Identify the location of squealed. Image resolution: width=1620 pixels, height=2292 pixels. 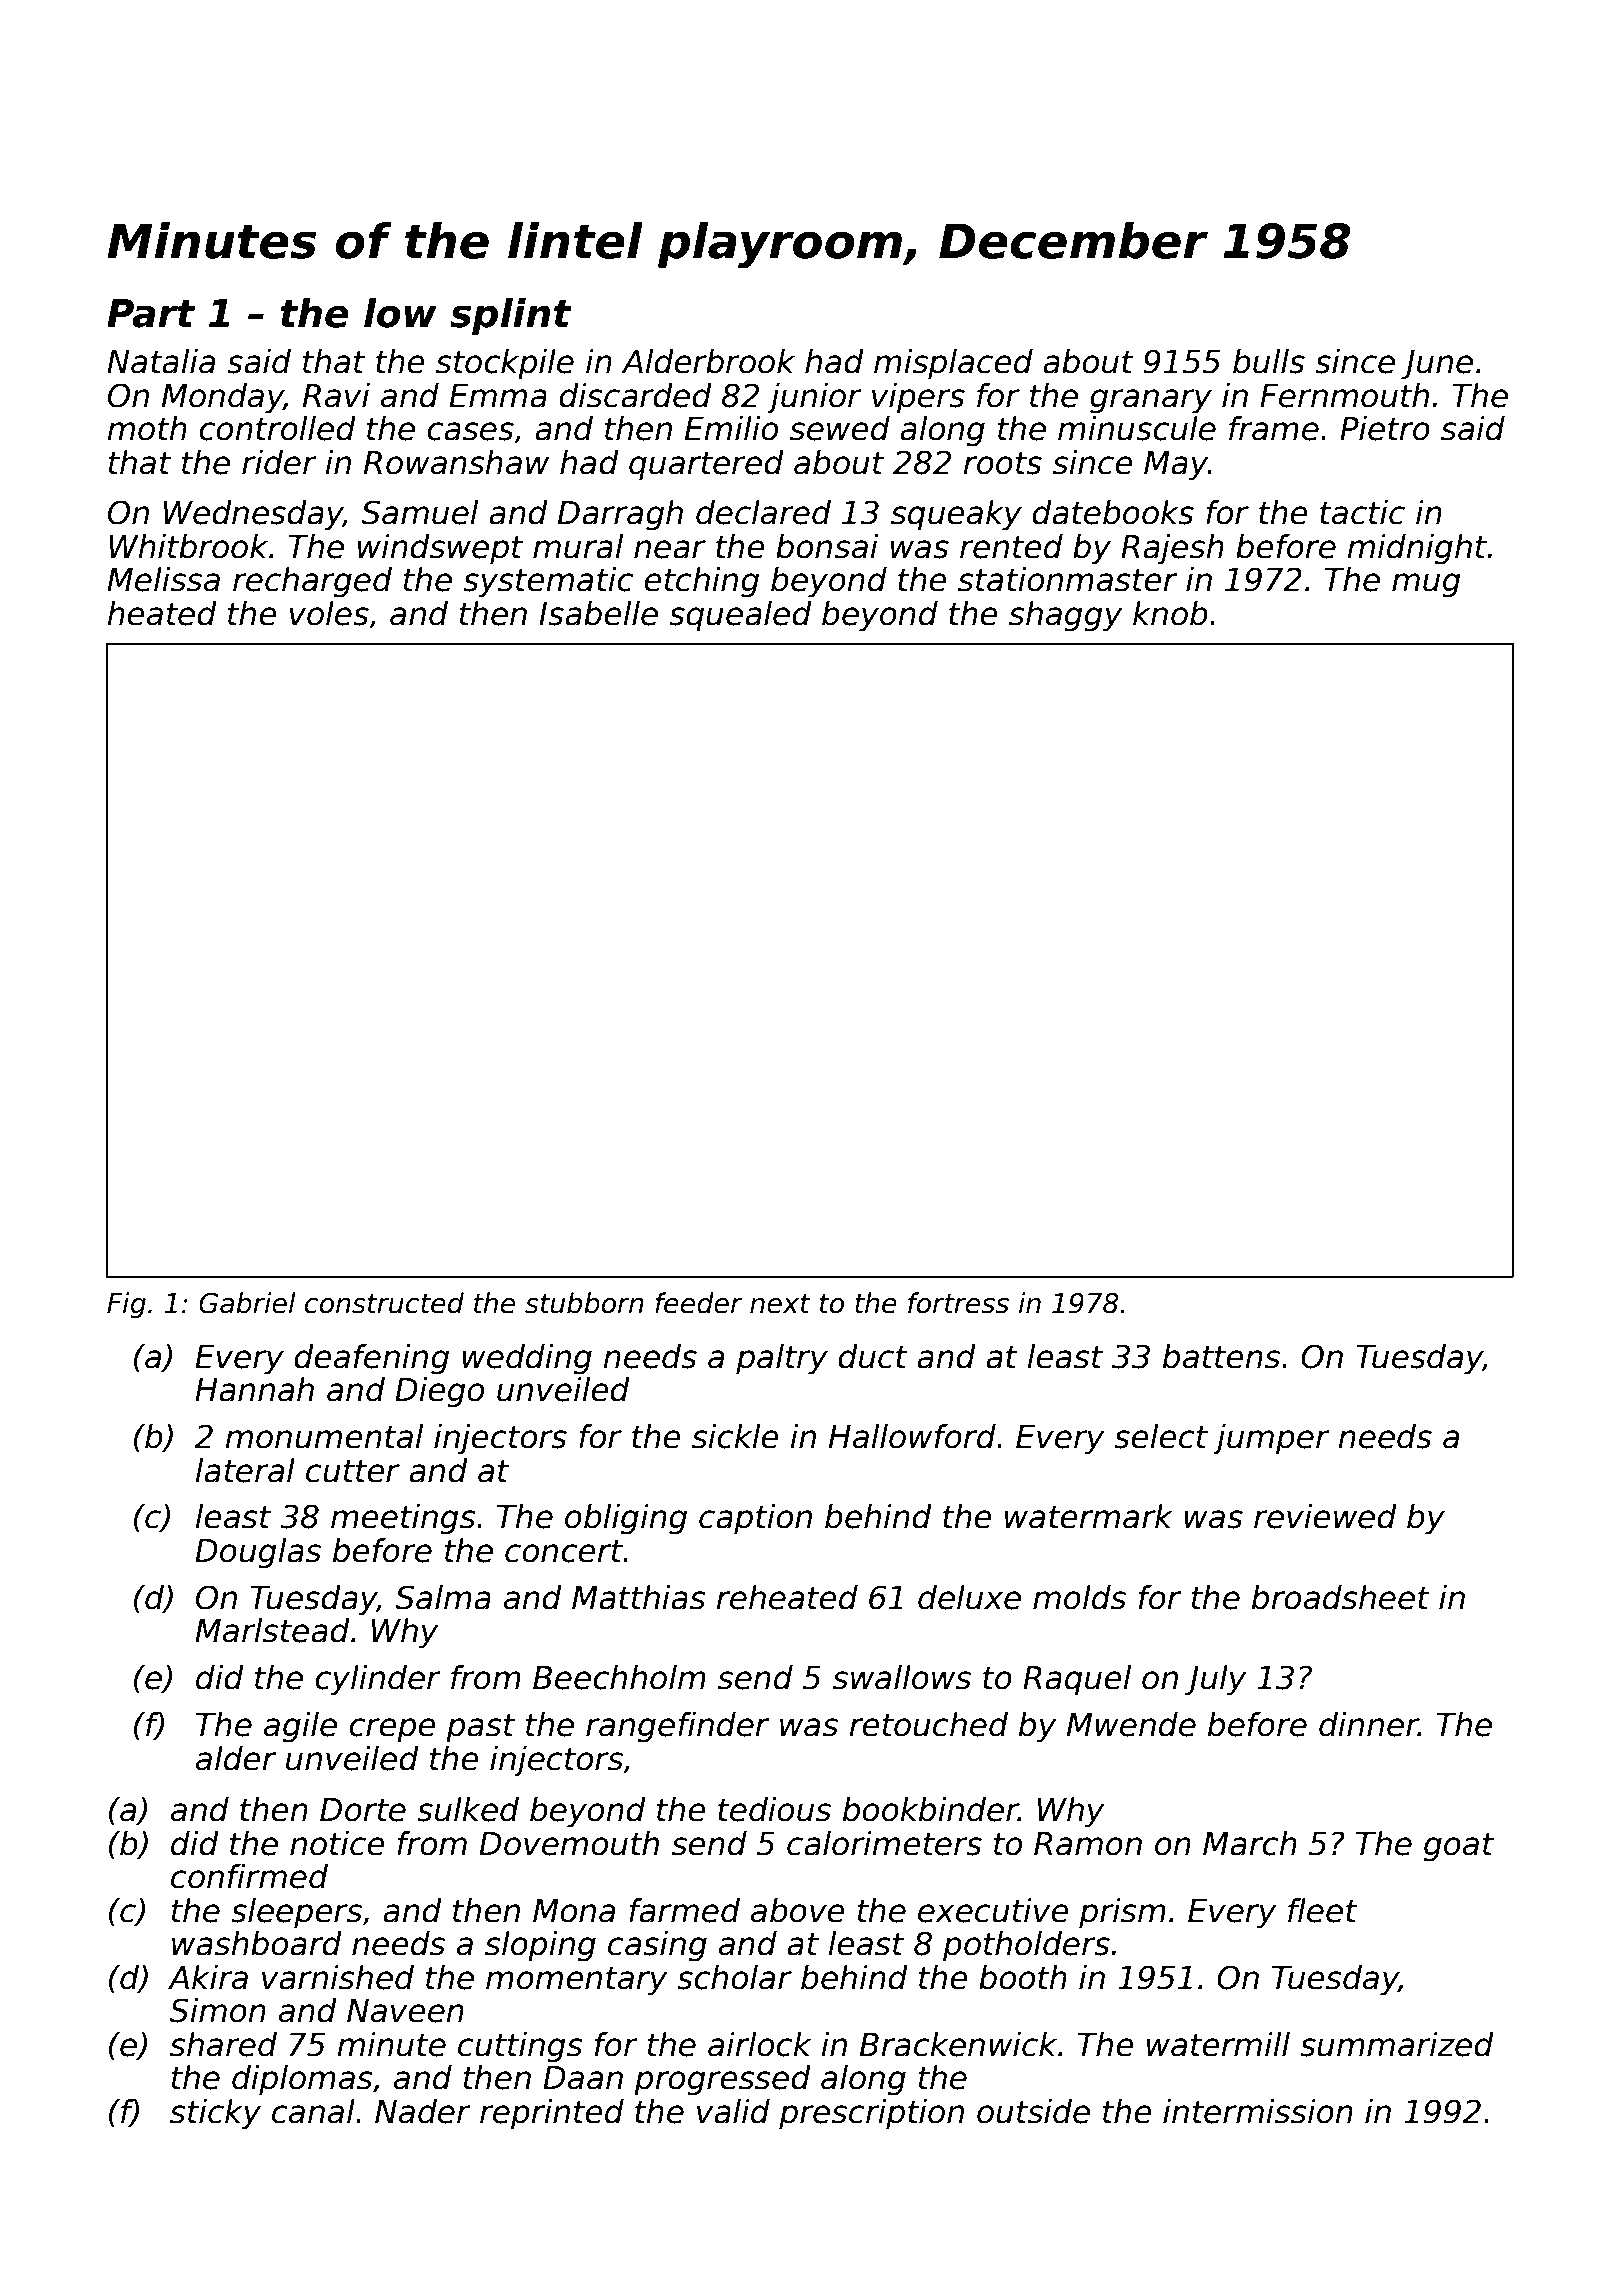
(740, 616).
